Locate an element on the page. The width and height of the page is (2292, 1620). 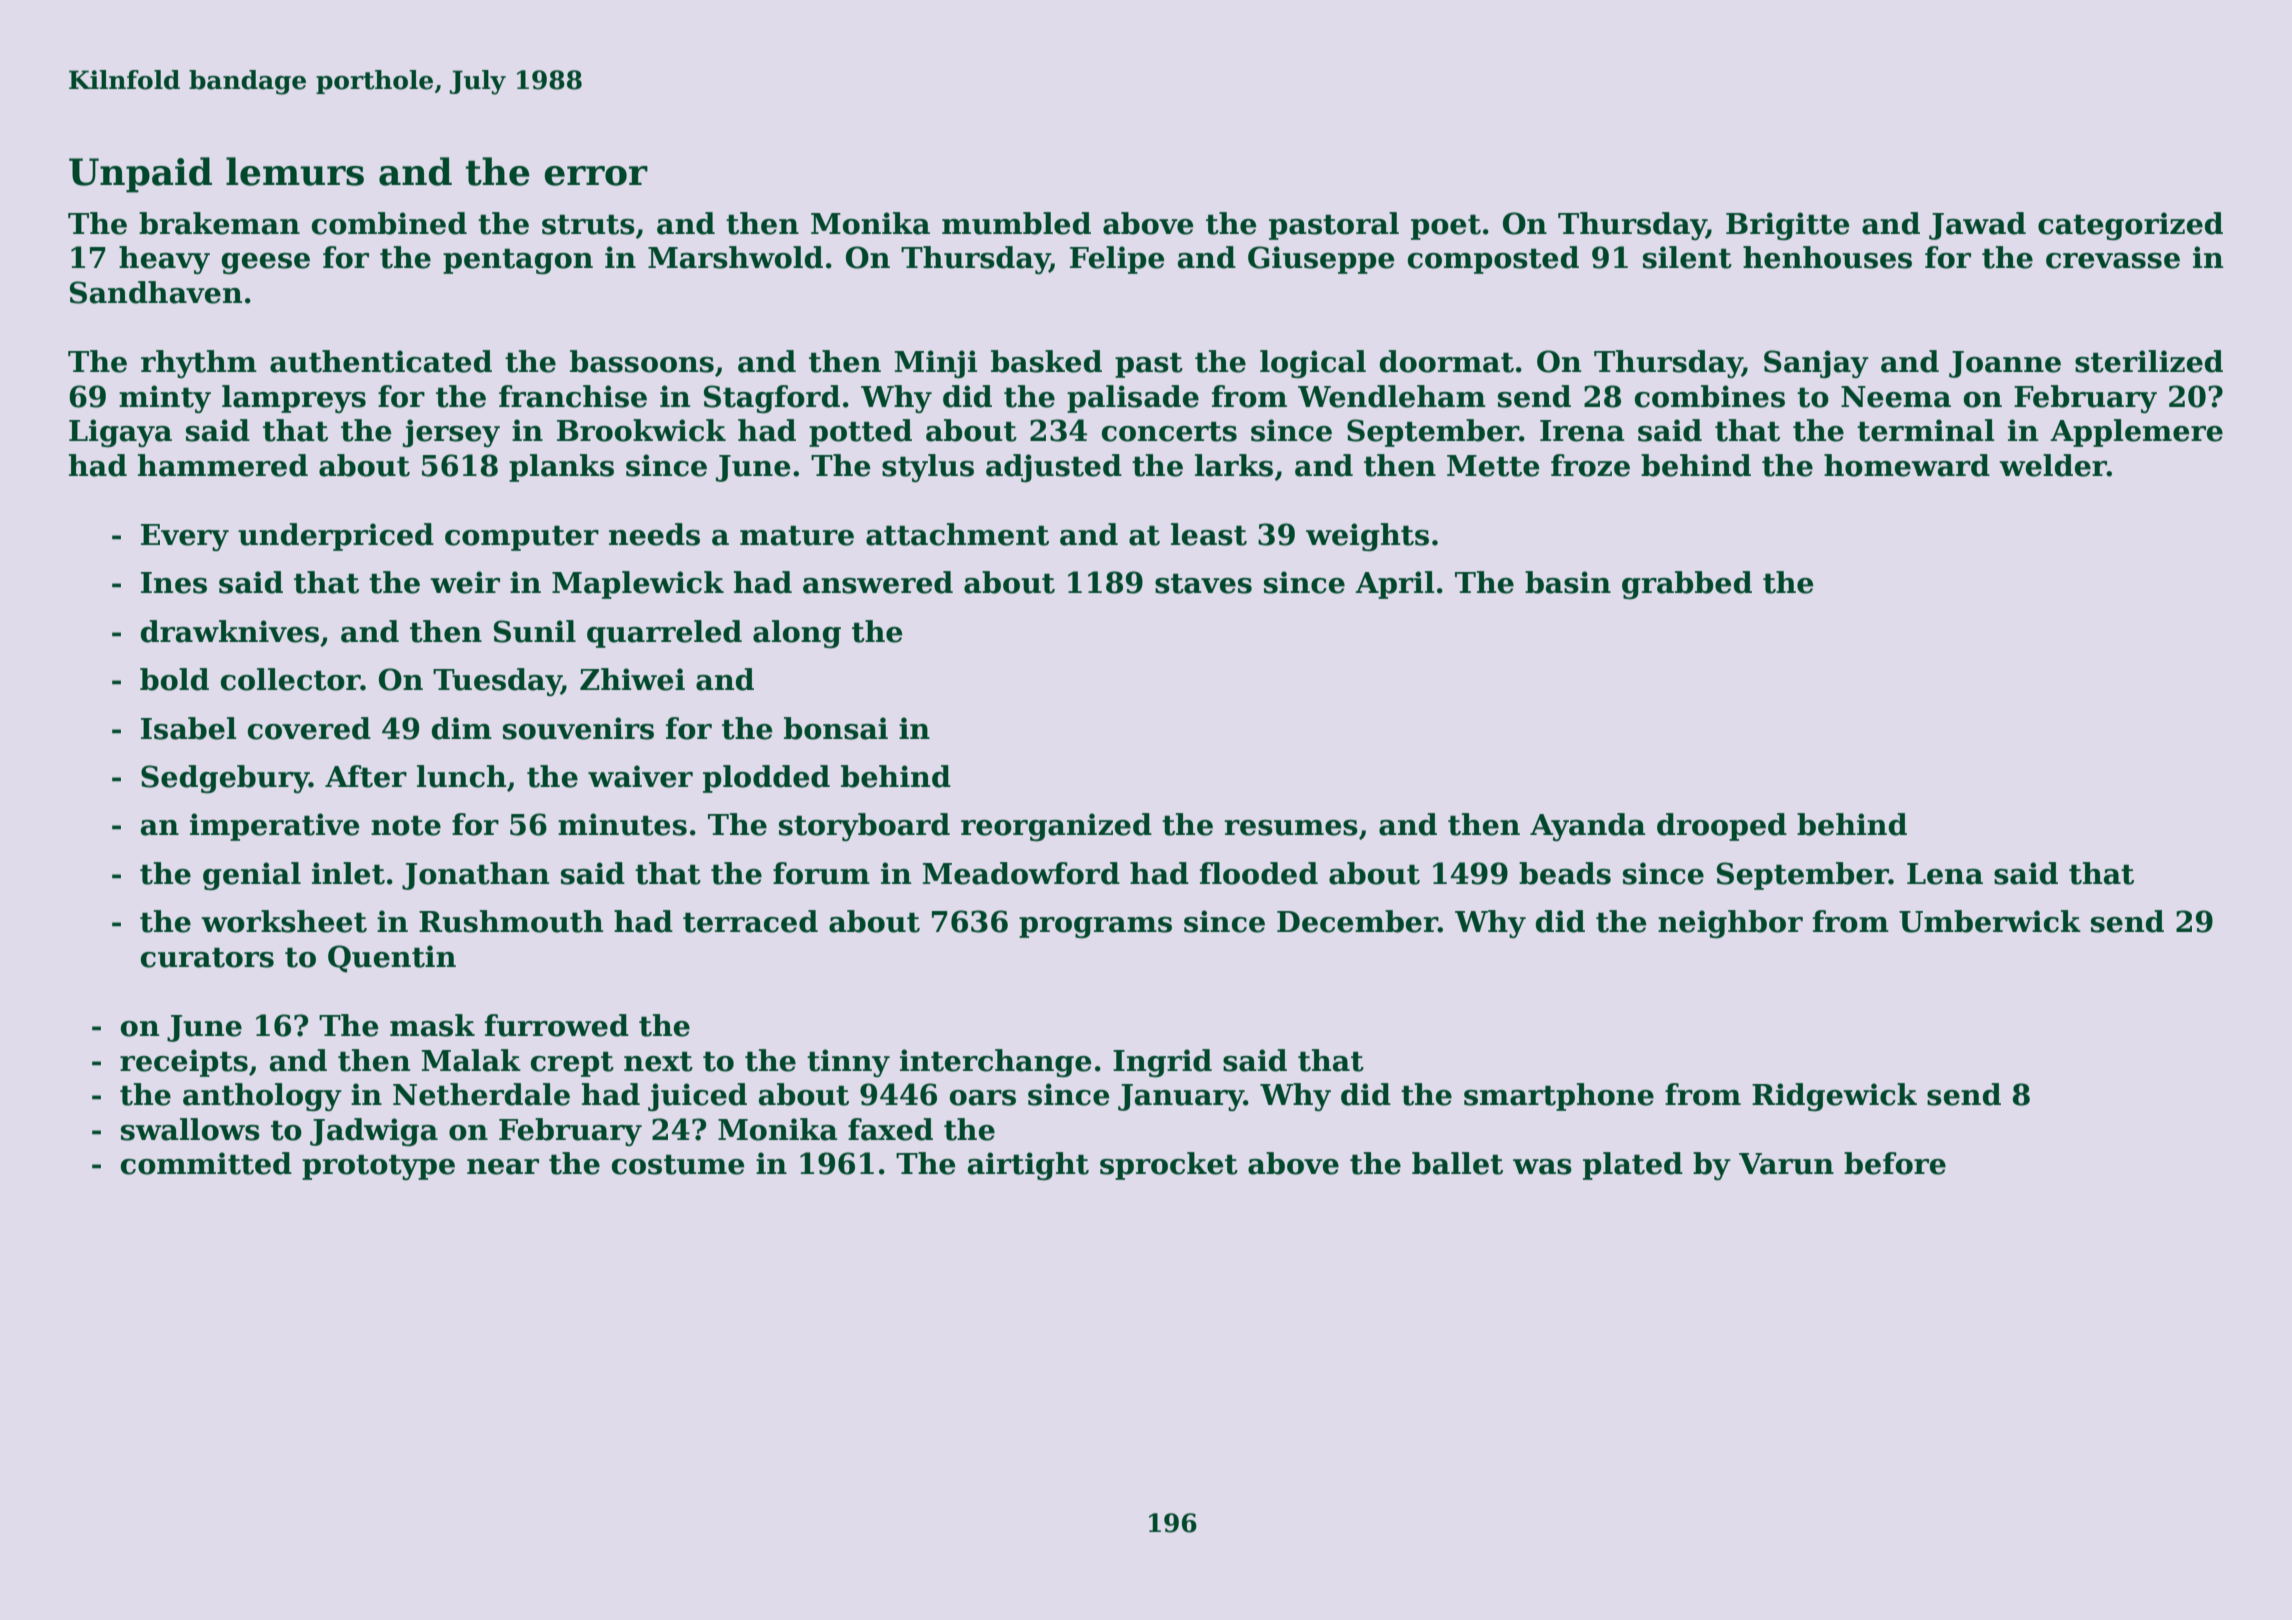
before is located at coordinates (1895, 1163).
